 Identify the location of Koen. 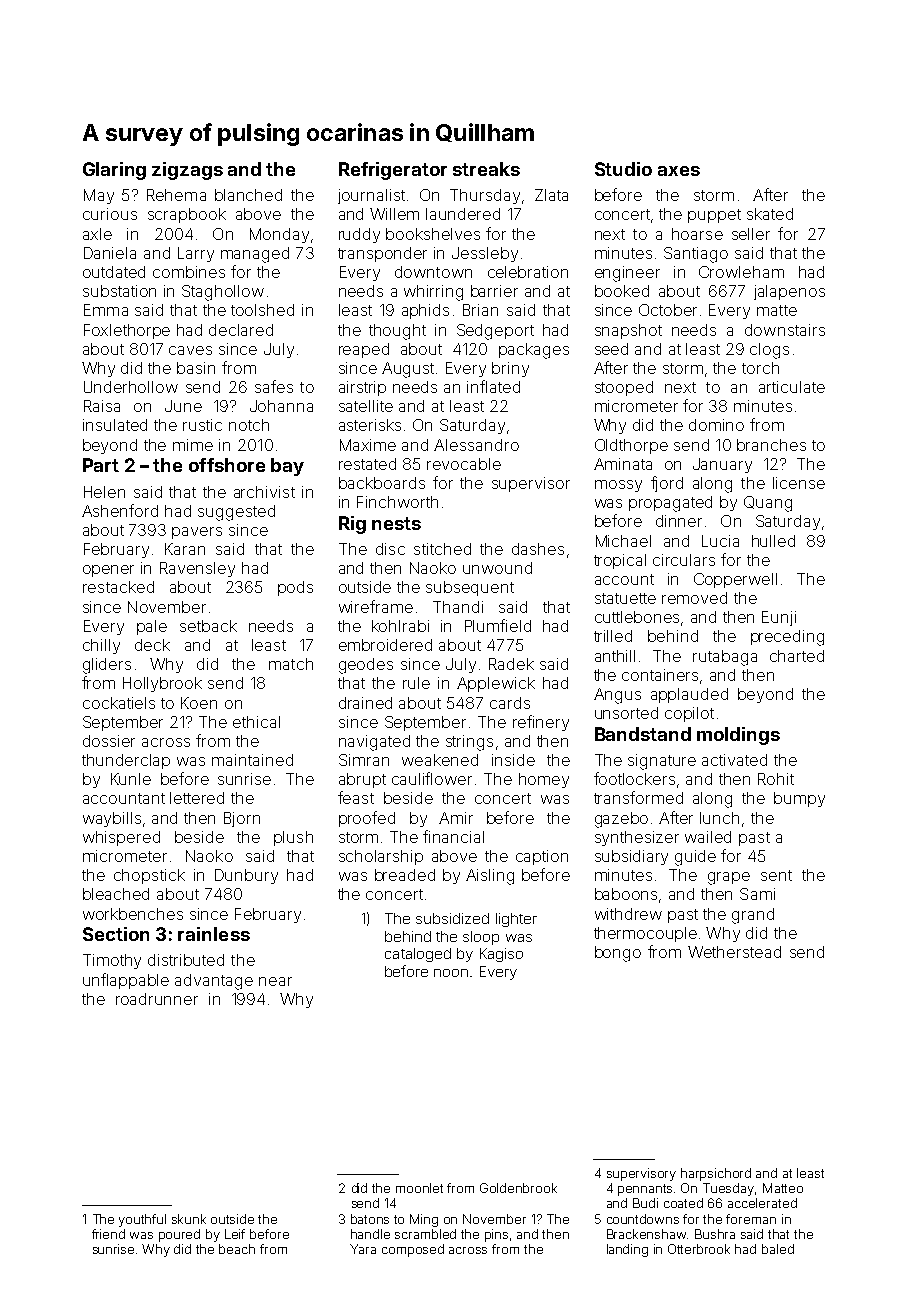
(199, 703).
